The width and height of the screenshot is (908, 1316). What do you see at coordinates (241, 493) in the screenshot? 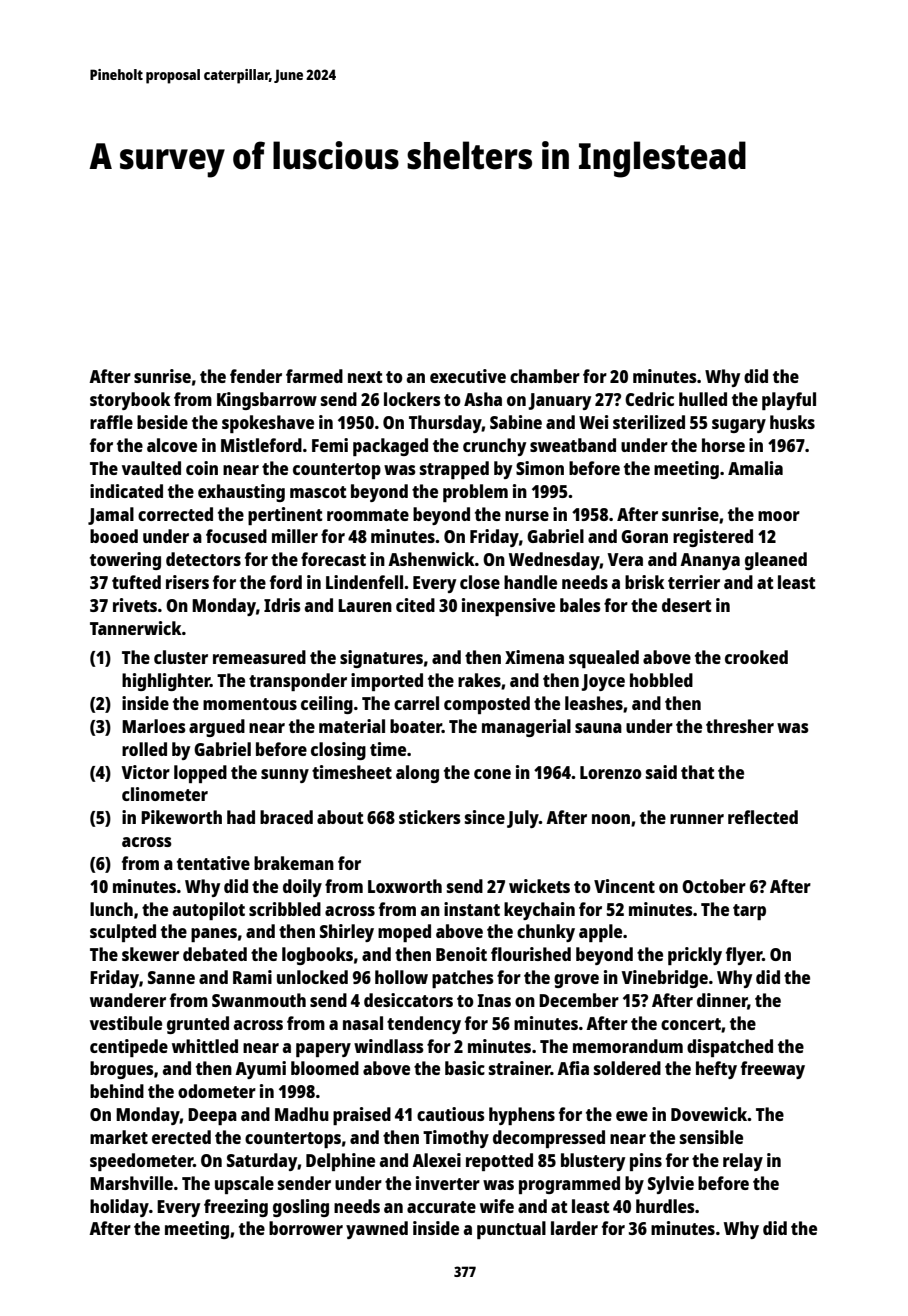
I see `exhausting` at bounding box center [241, 493].
